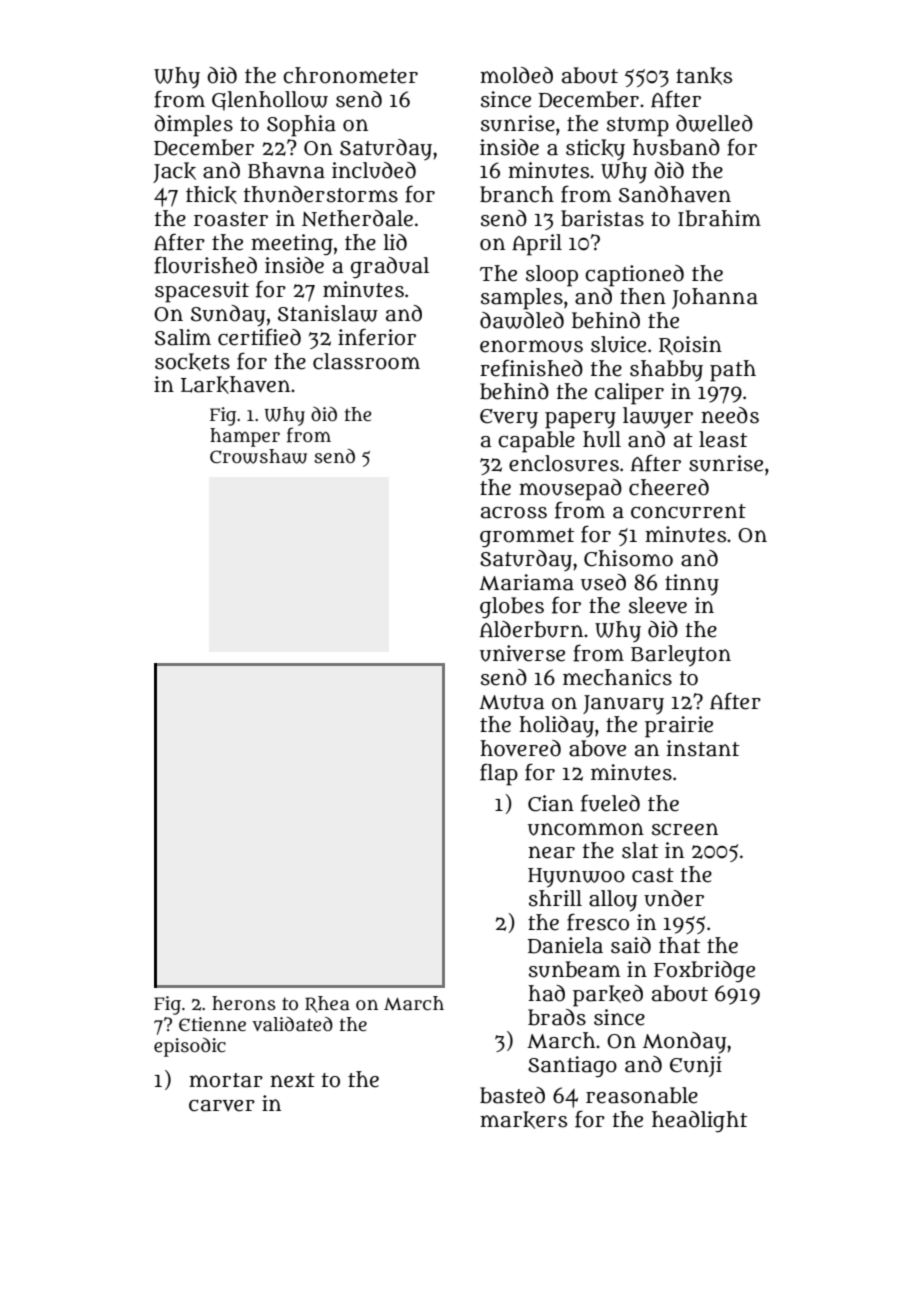 The image size is (924, 1311). What do you see at coordinates (512, 608) in the screenshot?
I see `globes` at bounding box center [512, 608].
